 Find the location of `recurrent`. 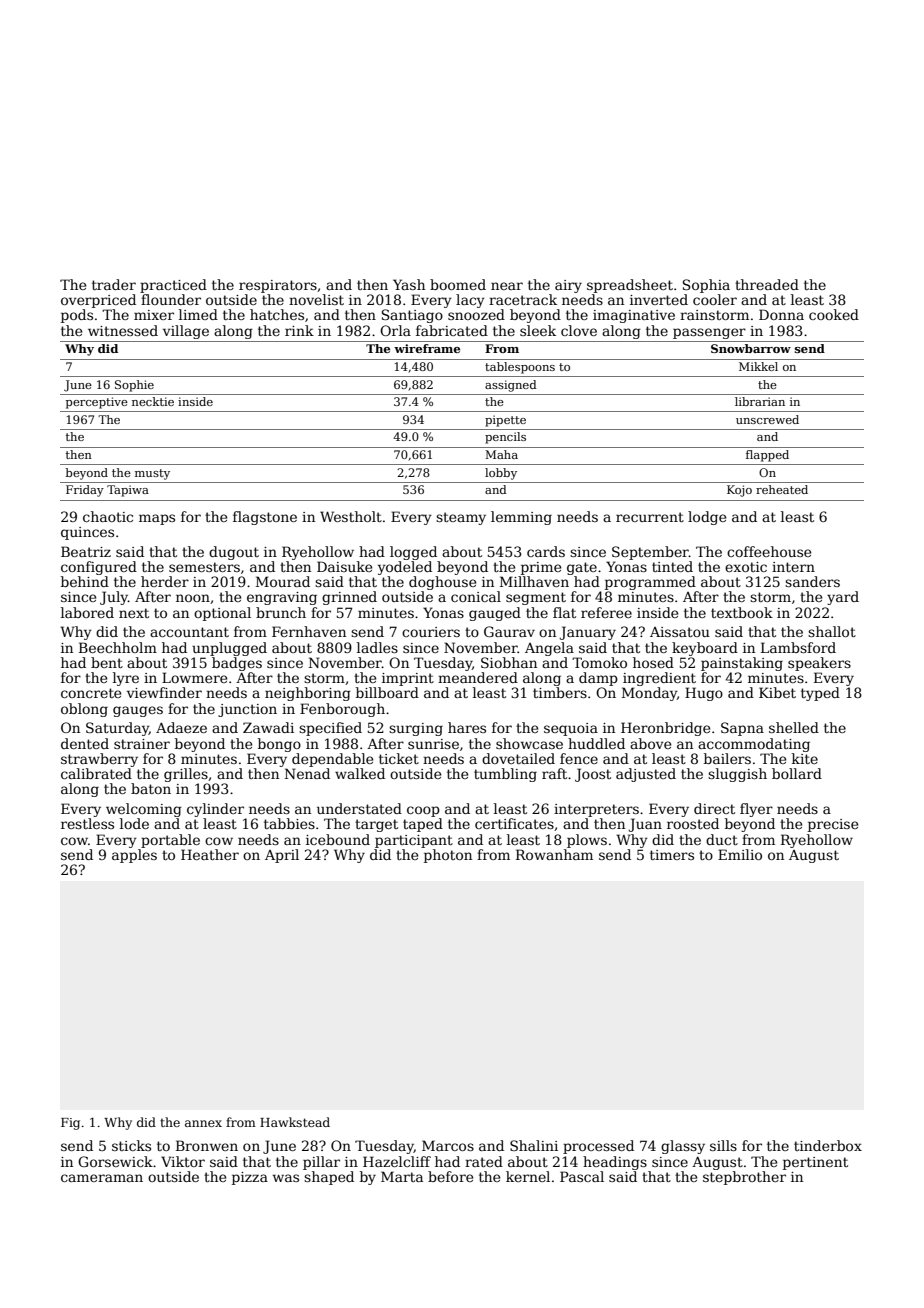

recurrent is located at coordinates (650, 517).
